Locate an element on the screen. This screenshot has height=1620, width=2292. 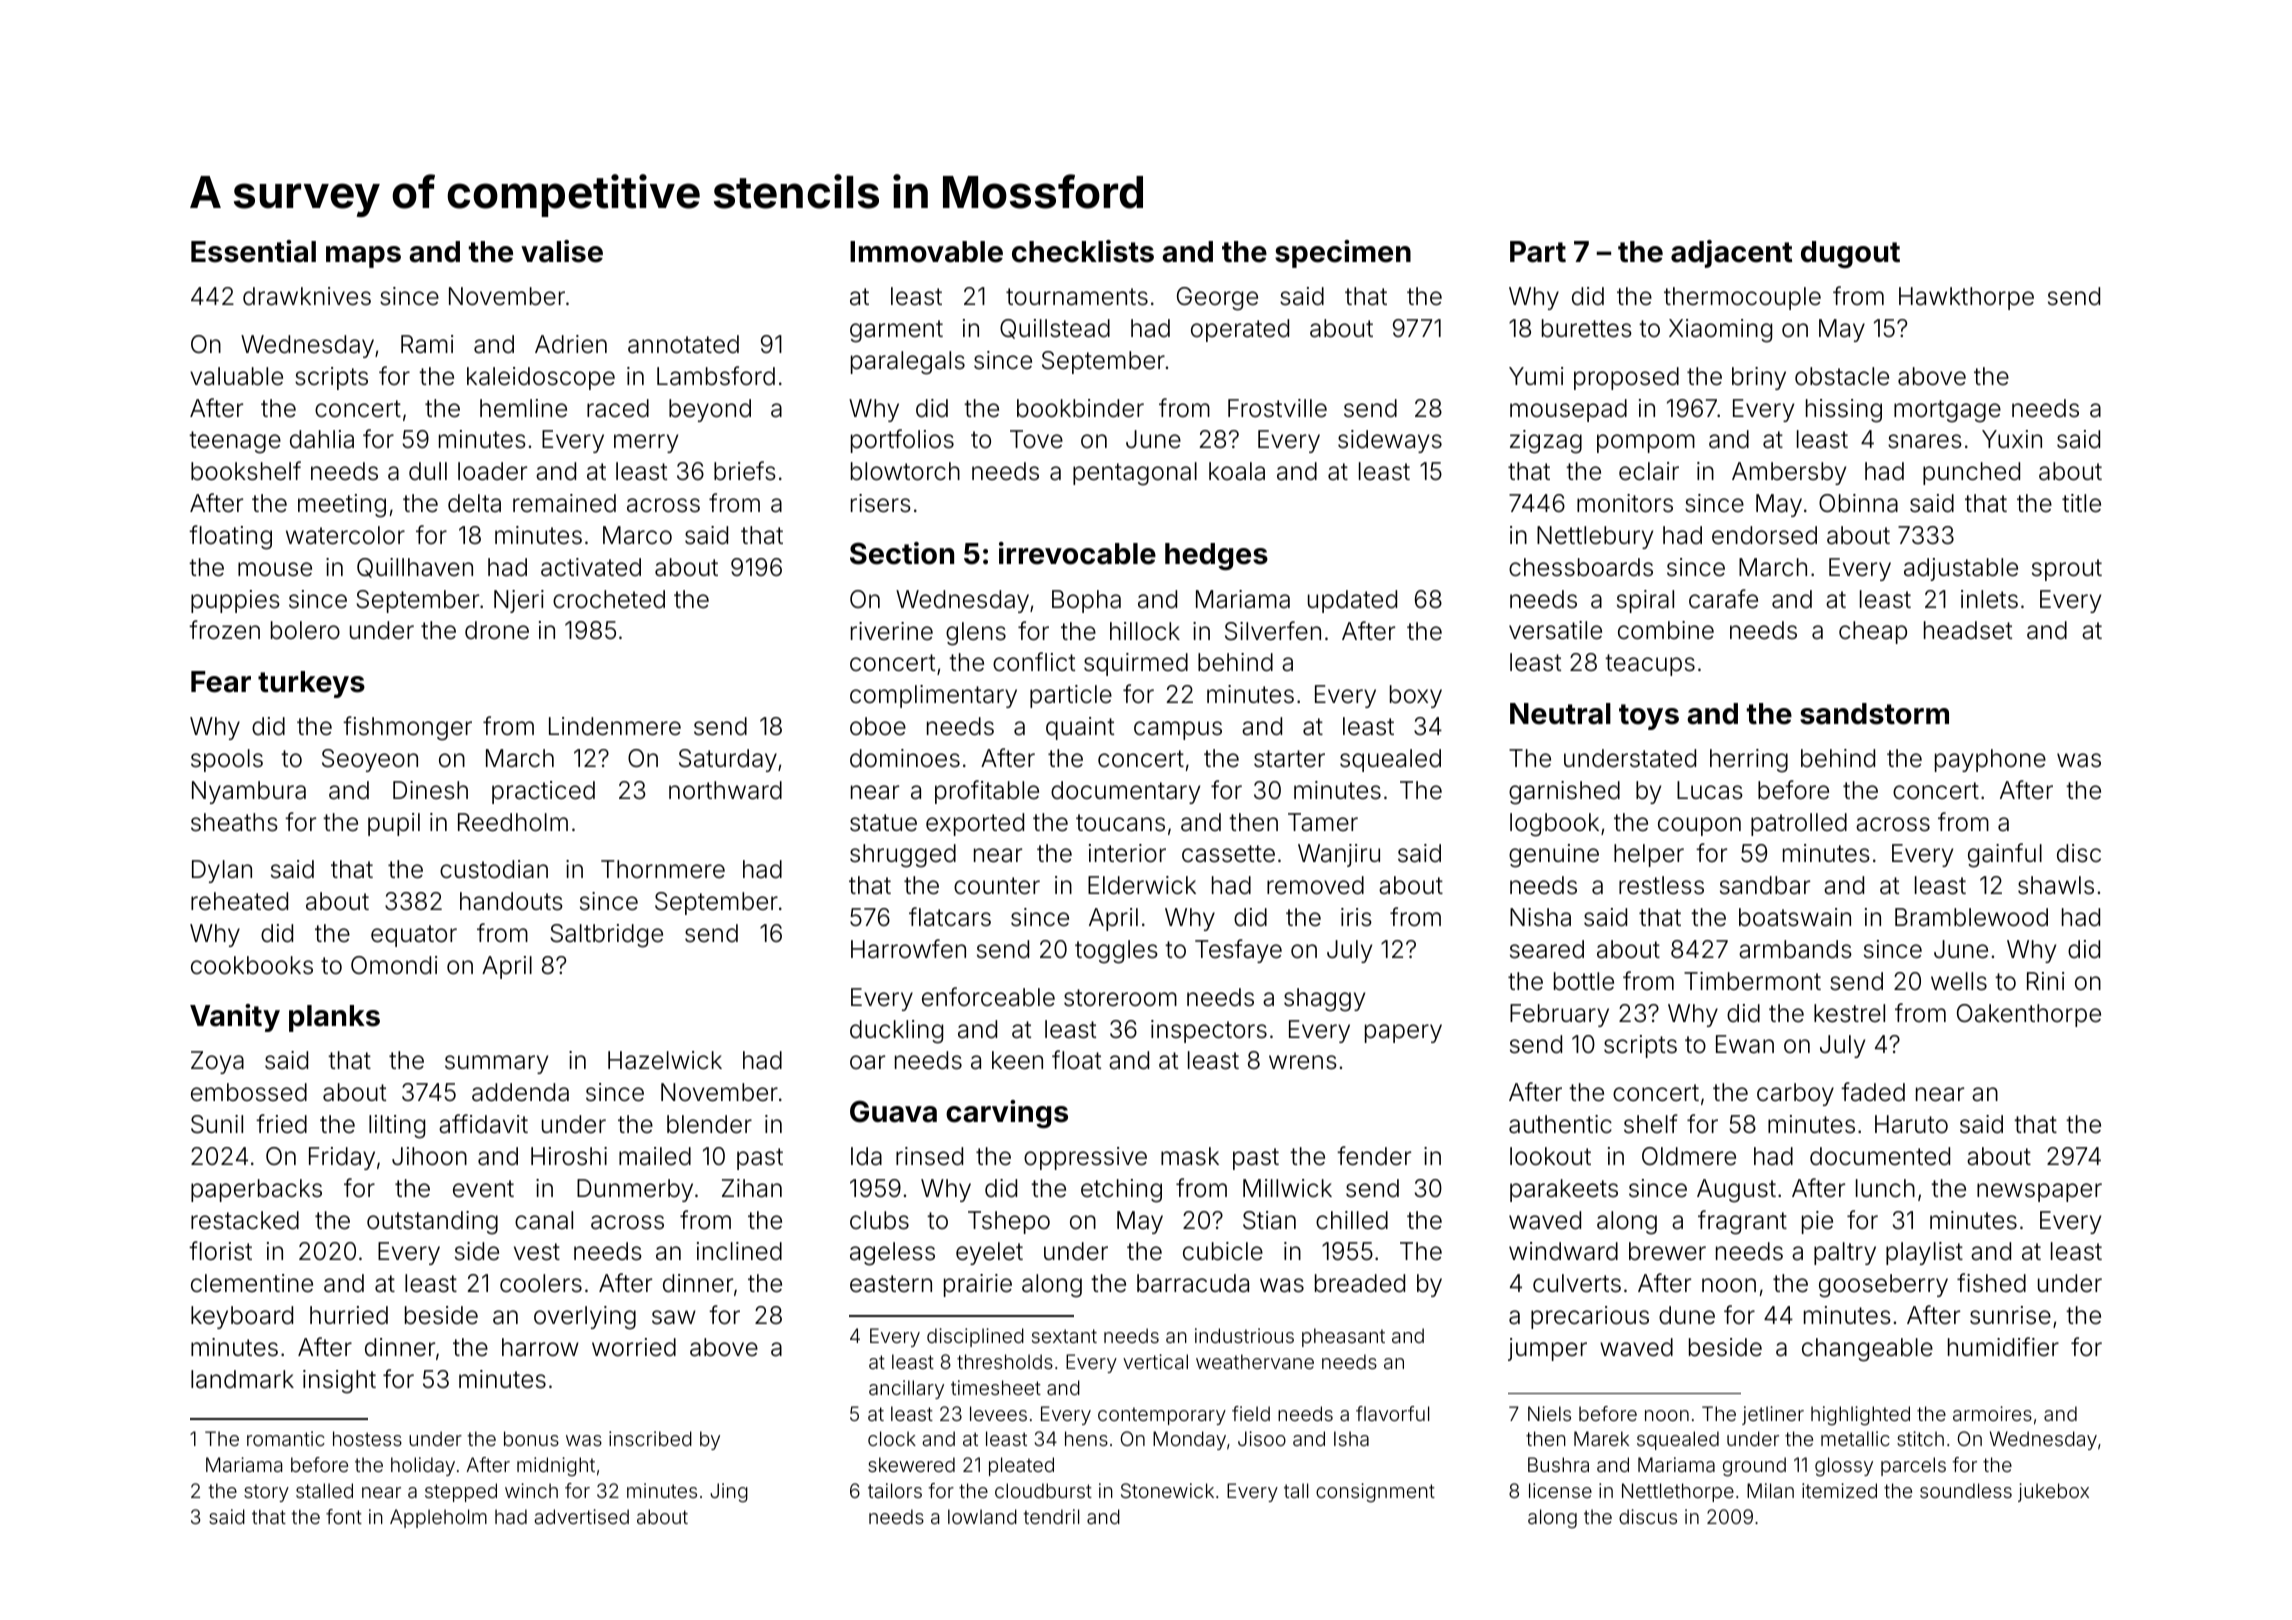
advertised is located at coordinates (581, 1516).
